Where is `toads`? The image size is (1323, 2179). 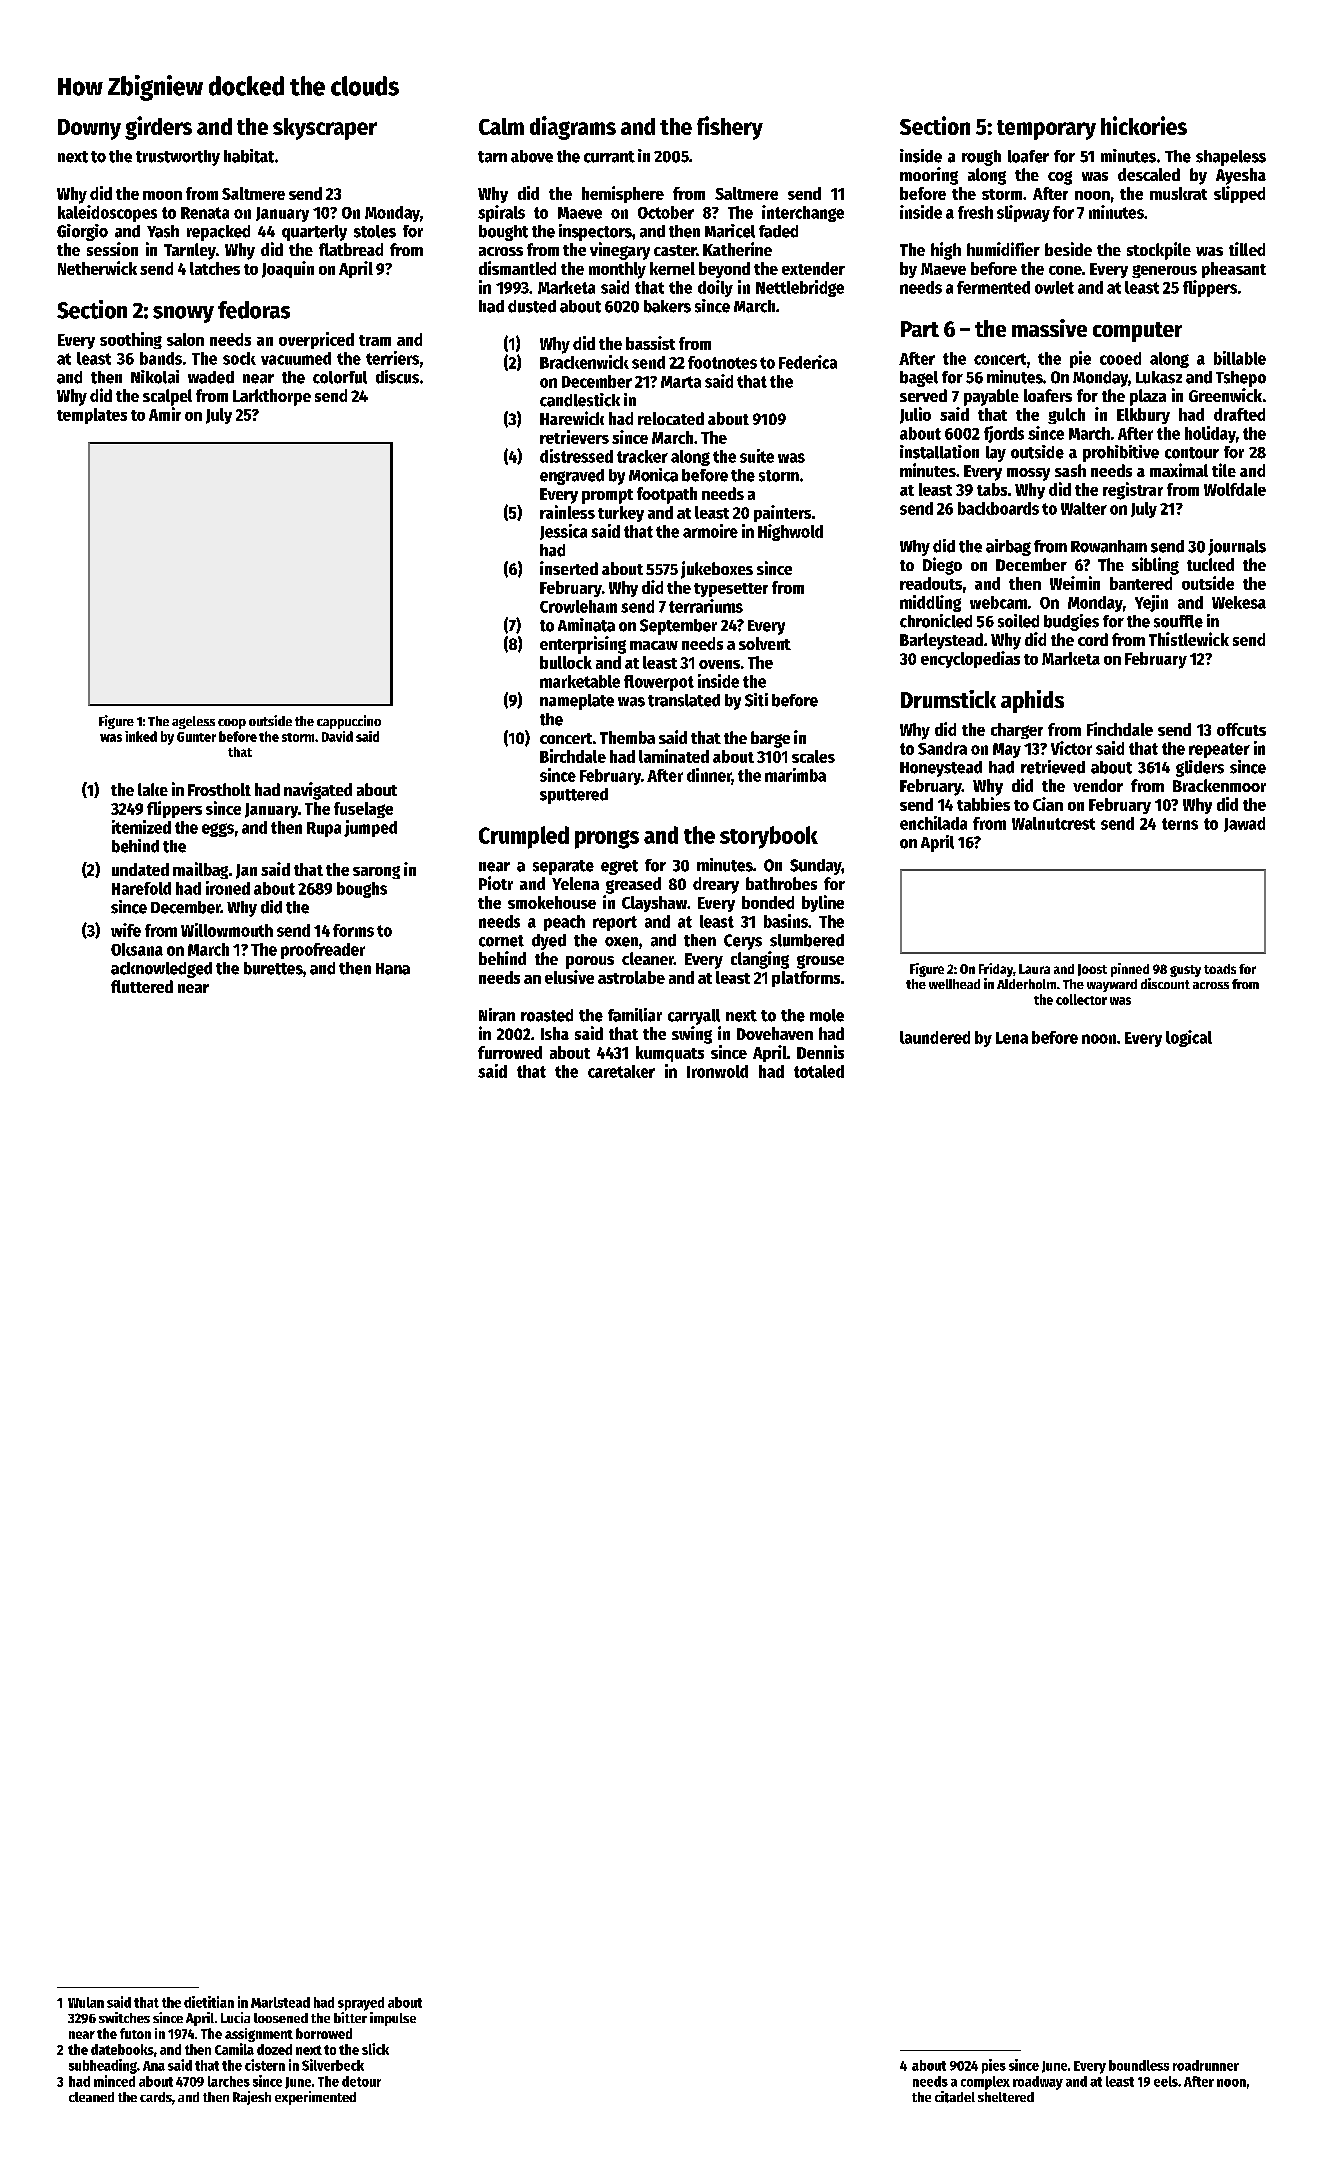 toads is located at coordinates (1220, 969).
